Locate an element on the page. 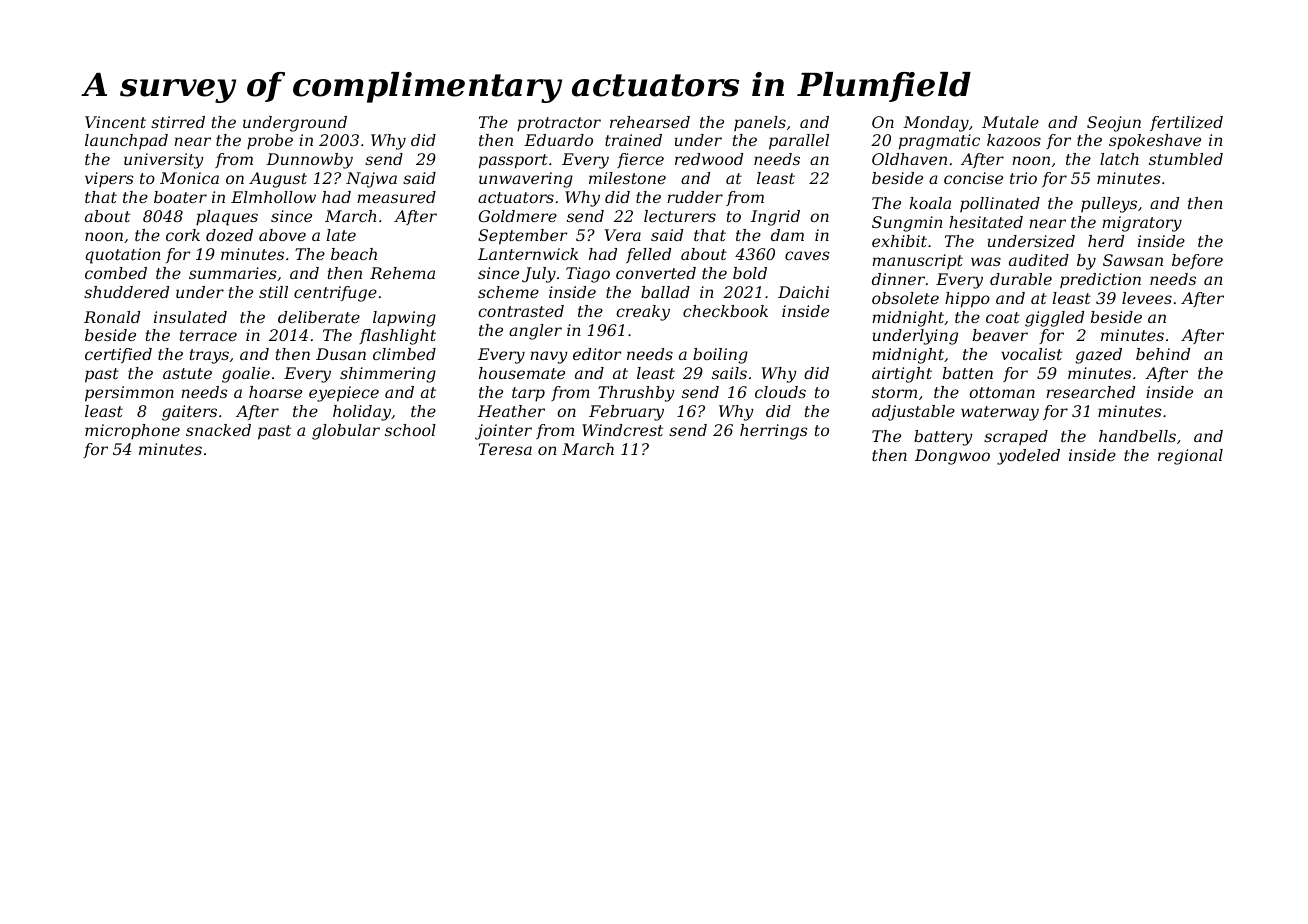 The image size is (1308, 924). waterway is located at coordinates (1000, 413).
